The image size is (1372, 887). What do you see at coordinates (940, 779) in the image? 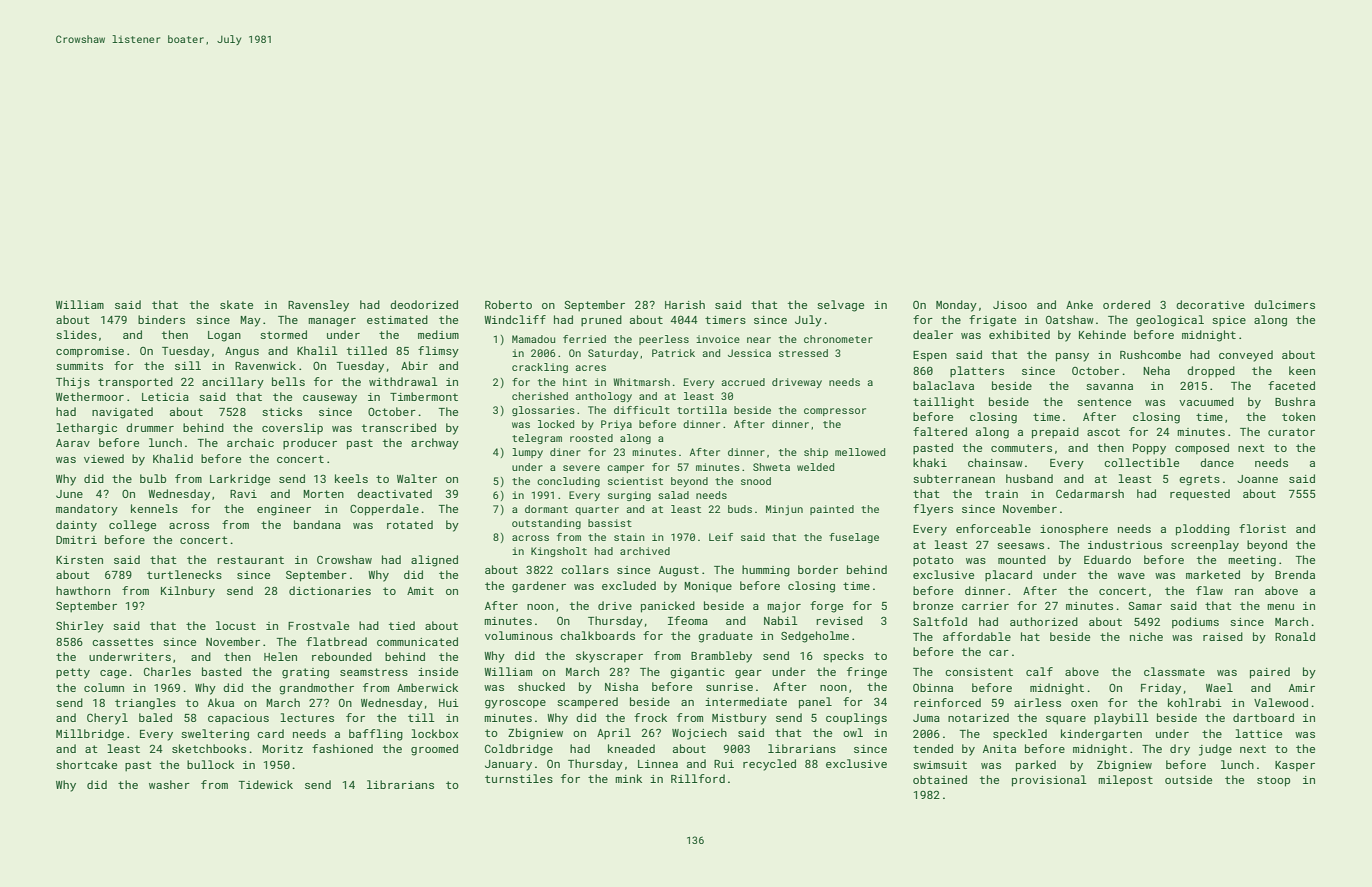
I see `obtained` at bounding box center [940, 779].
